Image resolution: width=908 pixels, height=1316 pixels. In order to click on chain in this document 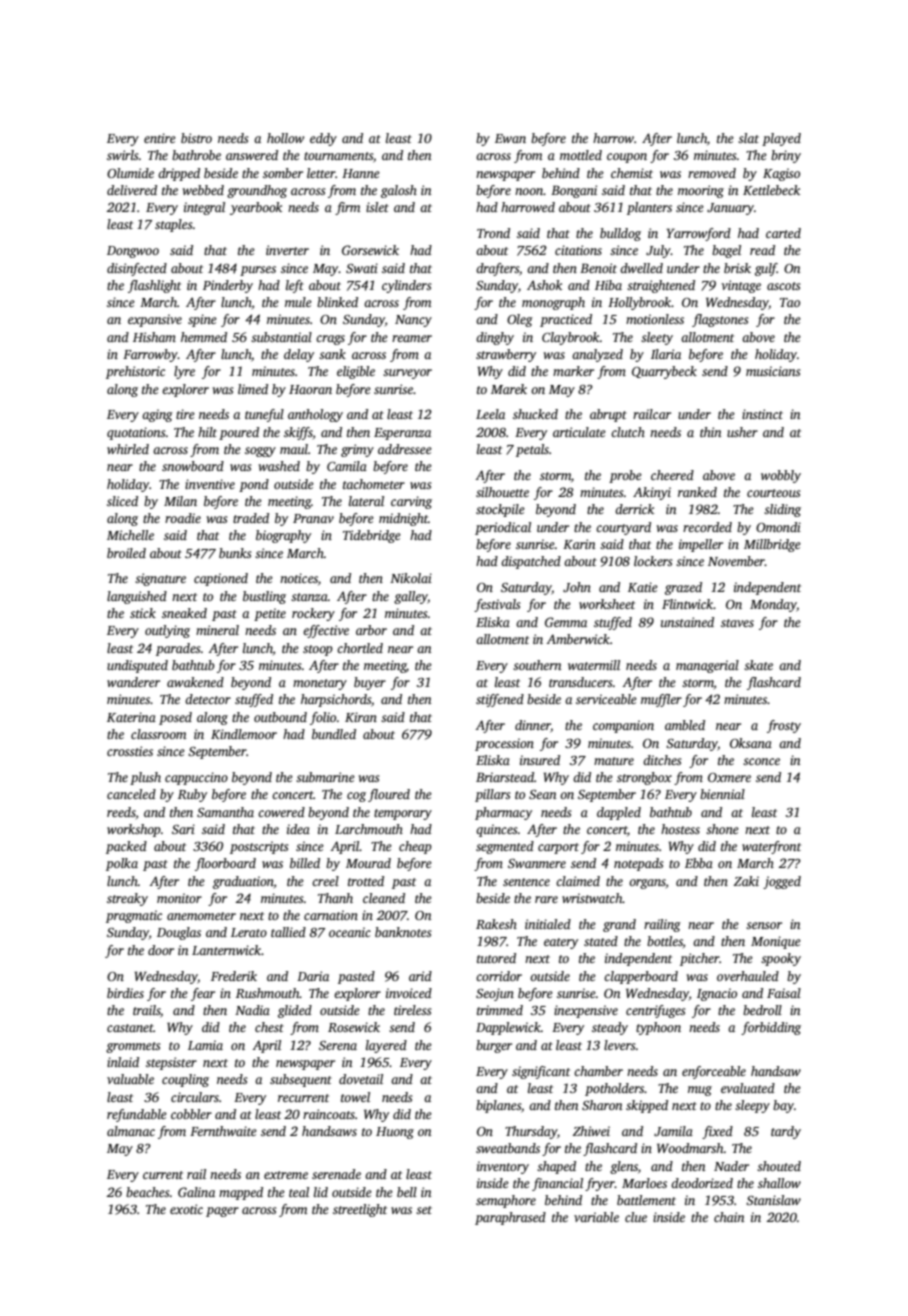, I will do `click(729, 1217)`.
